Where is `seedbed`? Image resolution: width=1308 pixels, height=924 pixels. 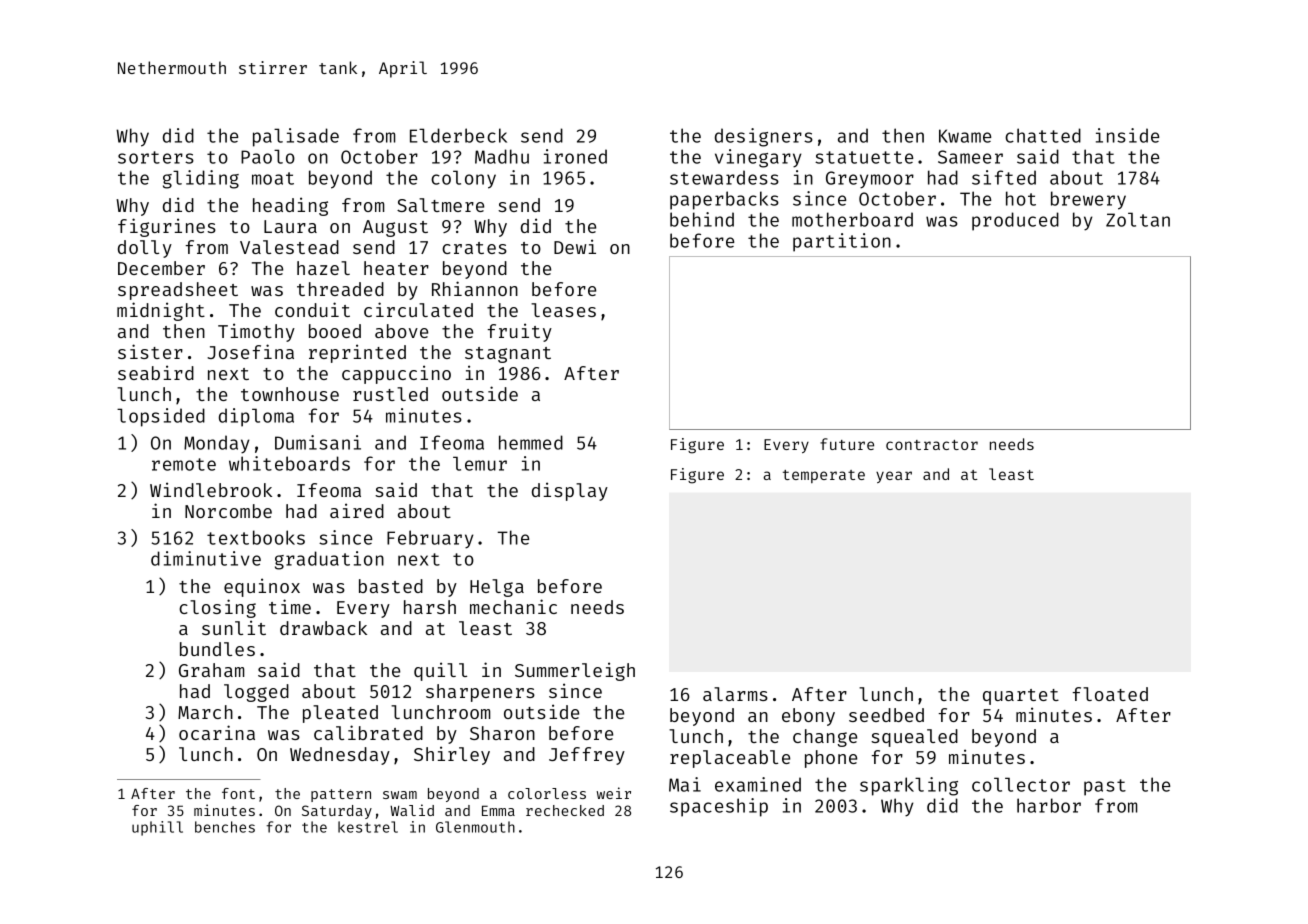
seedbed is located at coordinates (886, 715).
